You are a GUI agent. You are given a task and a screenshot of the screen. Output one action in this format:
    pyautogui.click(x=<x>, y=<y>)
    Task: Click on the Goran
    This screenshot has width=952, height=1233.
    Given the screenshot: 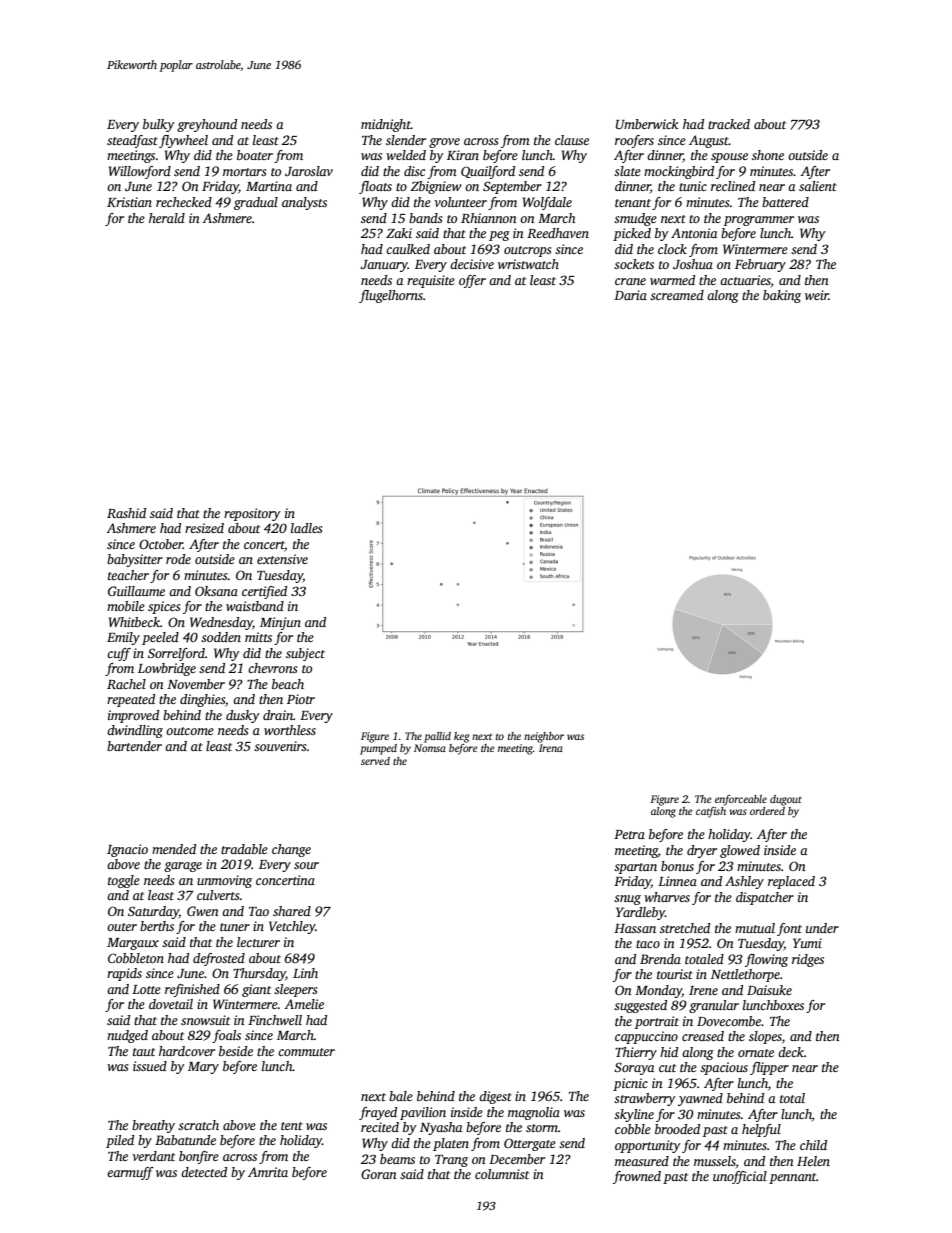 What is the action you would take?
    pyautogui.click(x=379, y=1174)
